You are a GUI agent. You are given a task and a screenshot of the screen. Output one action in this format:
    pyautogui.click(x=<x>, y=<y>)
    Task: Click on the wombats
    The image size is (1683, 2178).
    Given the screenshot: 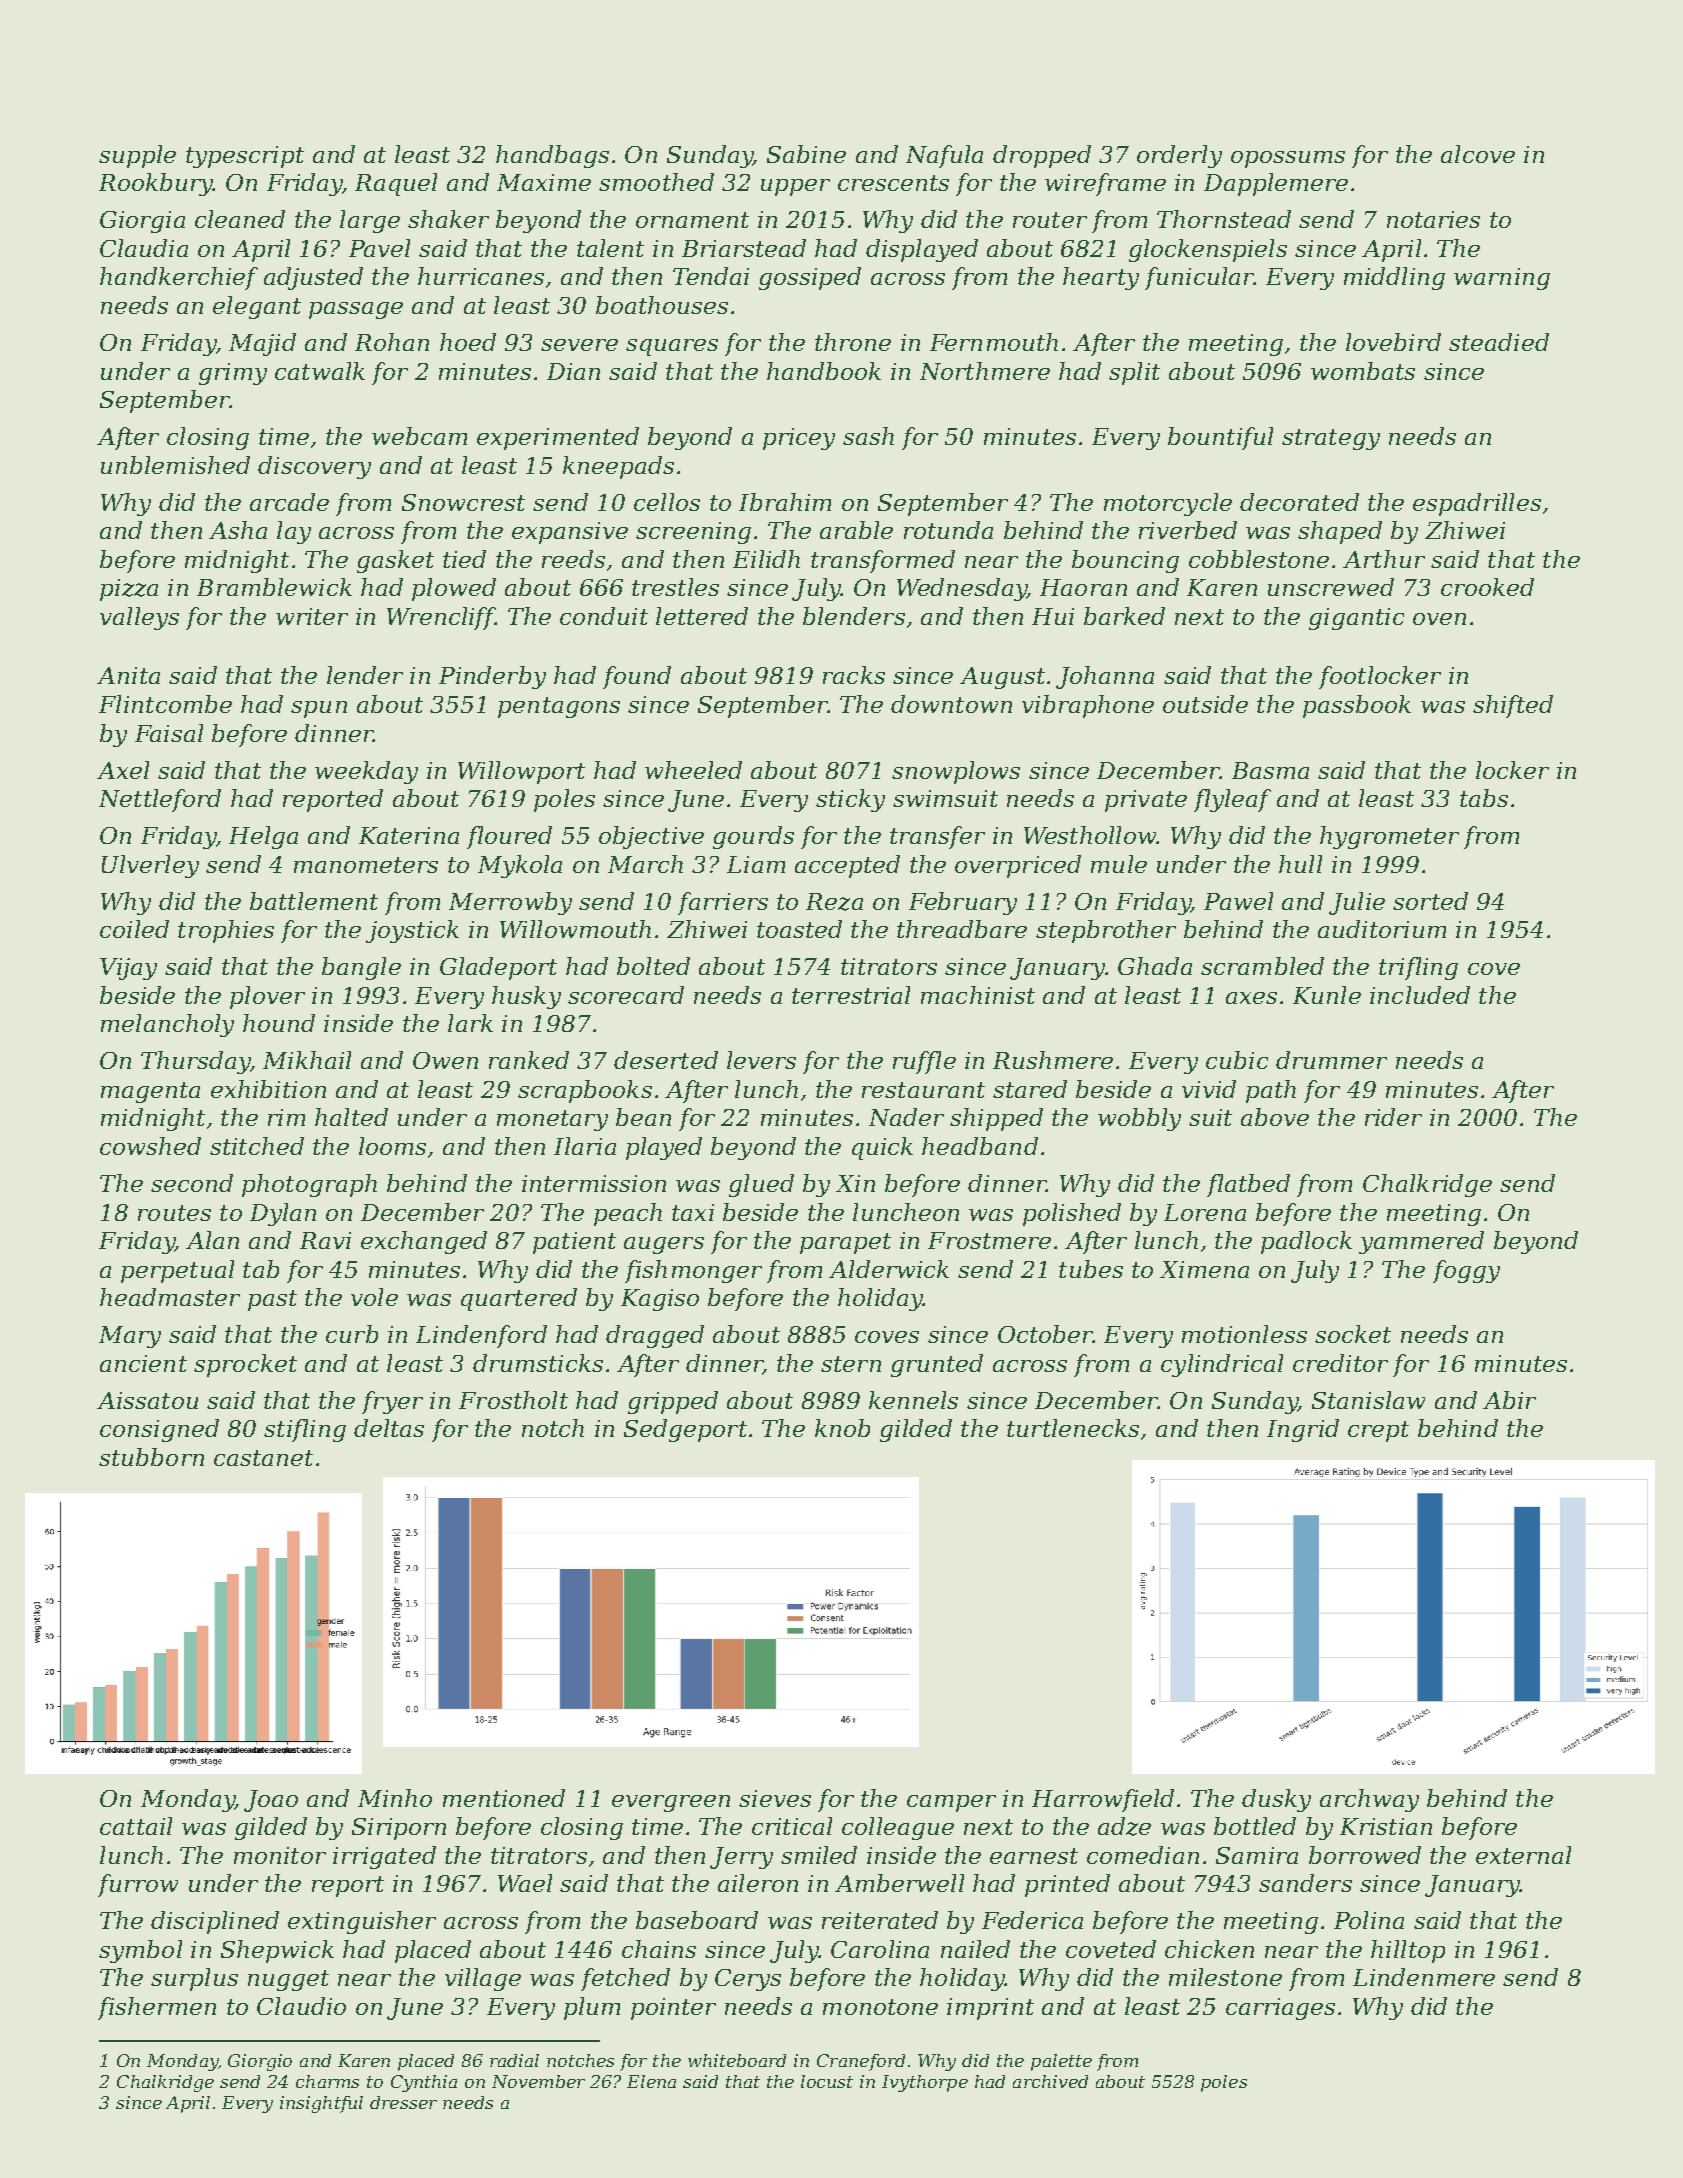 What is the action you would take?
    pyautogui.click(x=1363, y=371)
